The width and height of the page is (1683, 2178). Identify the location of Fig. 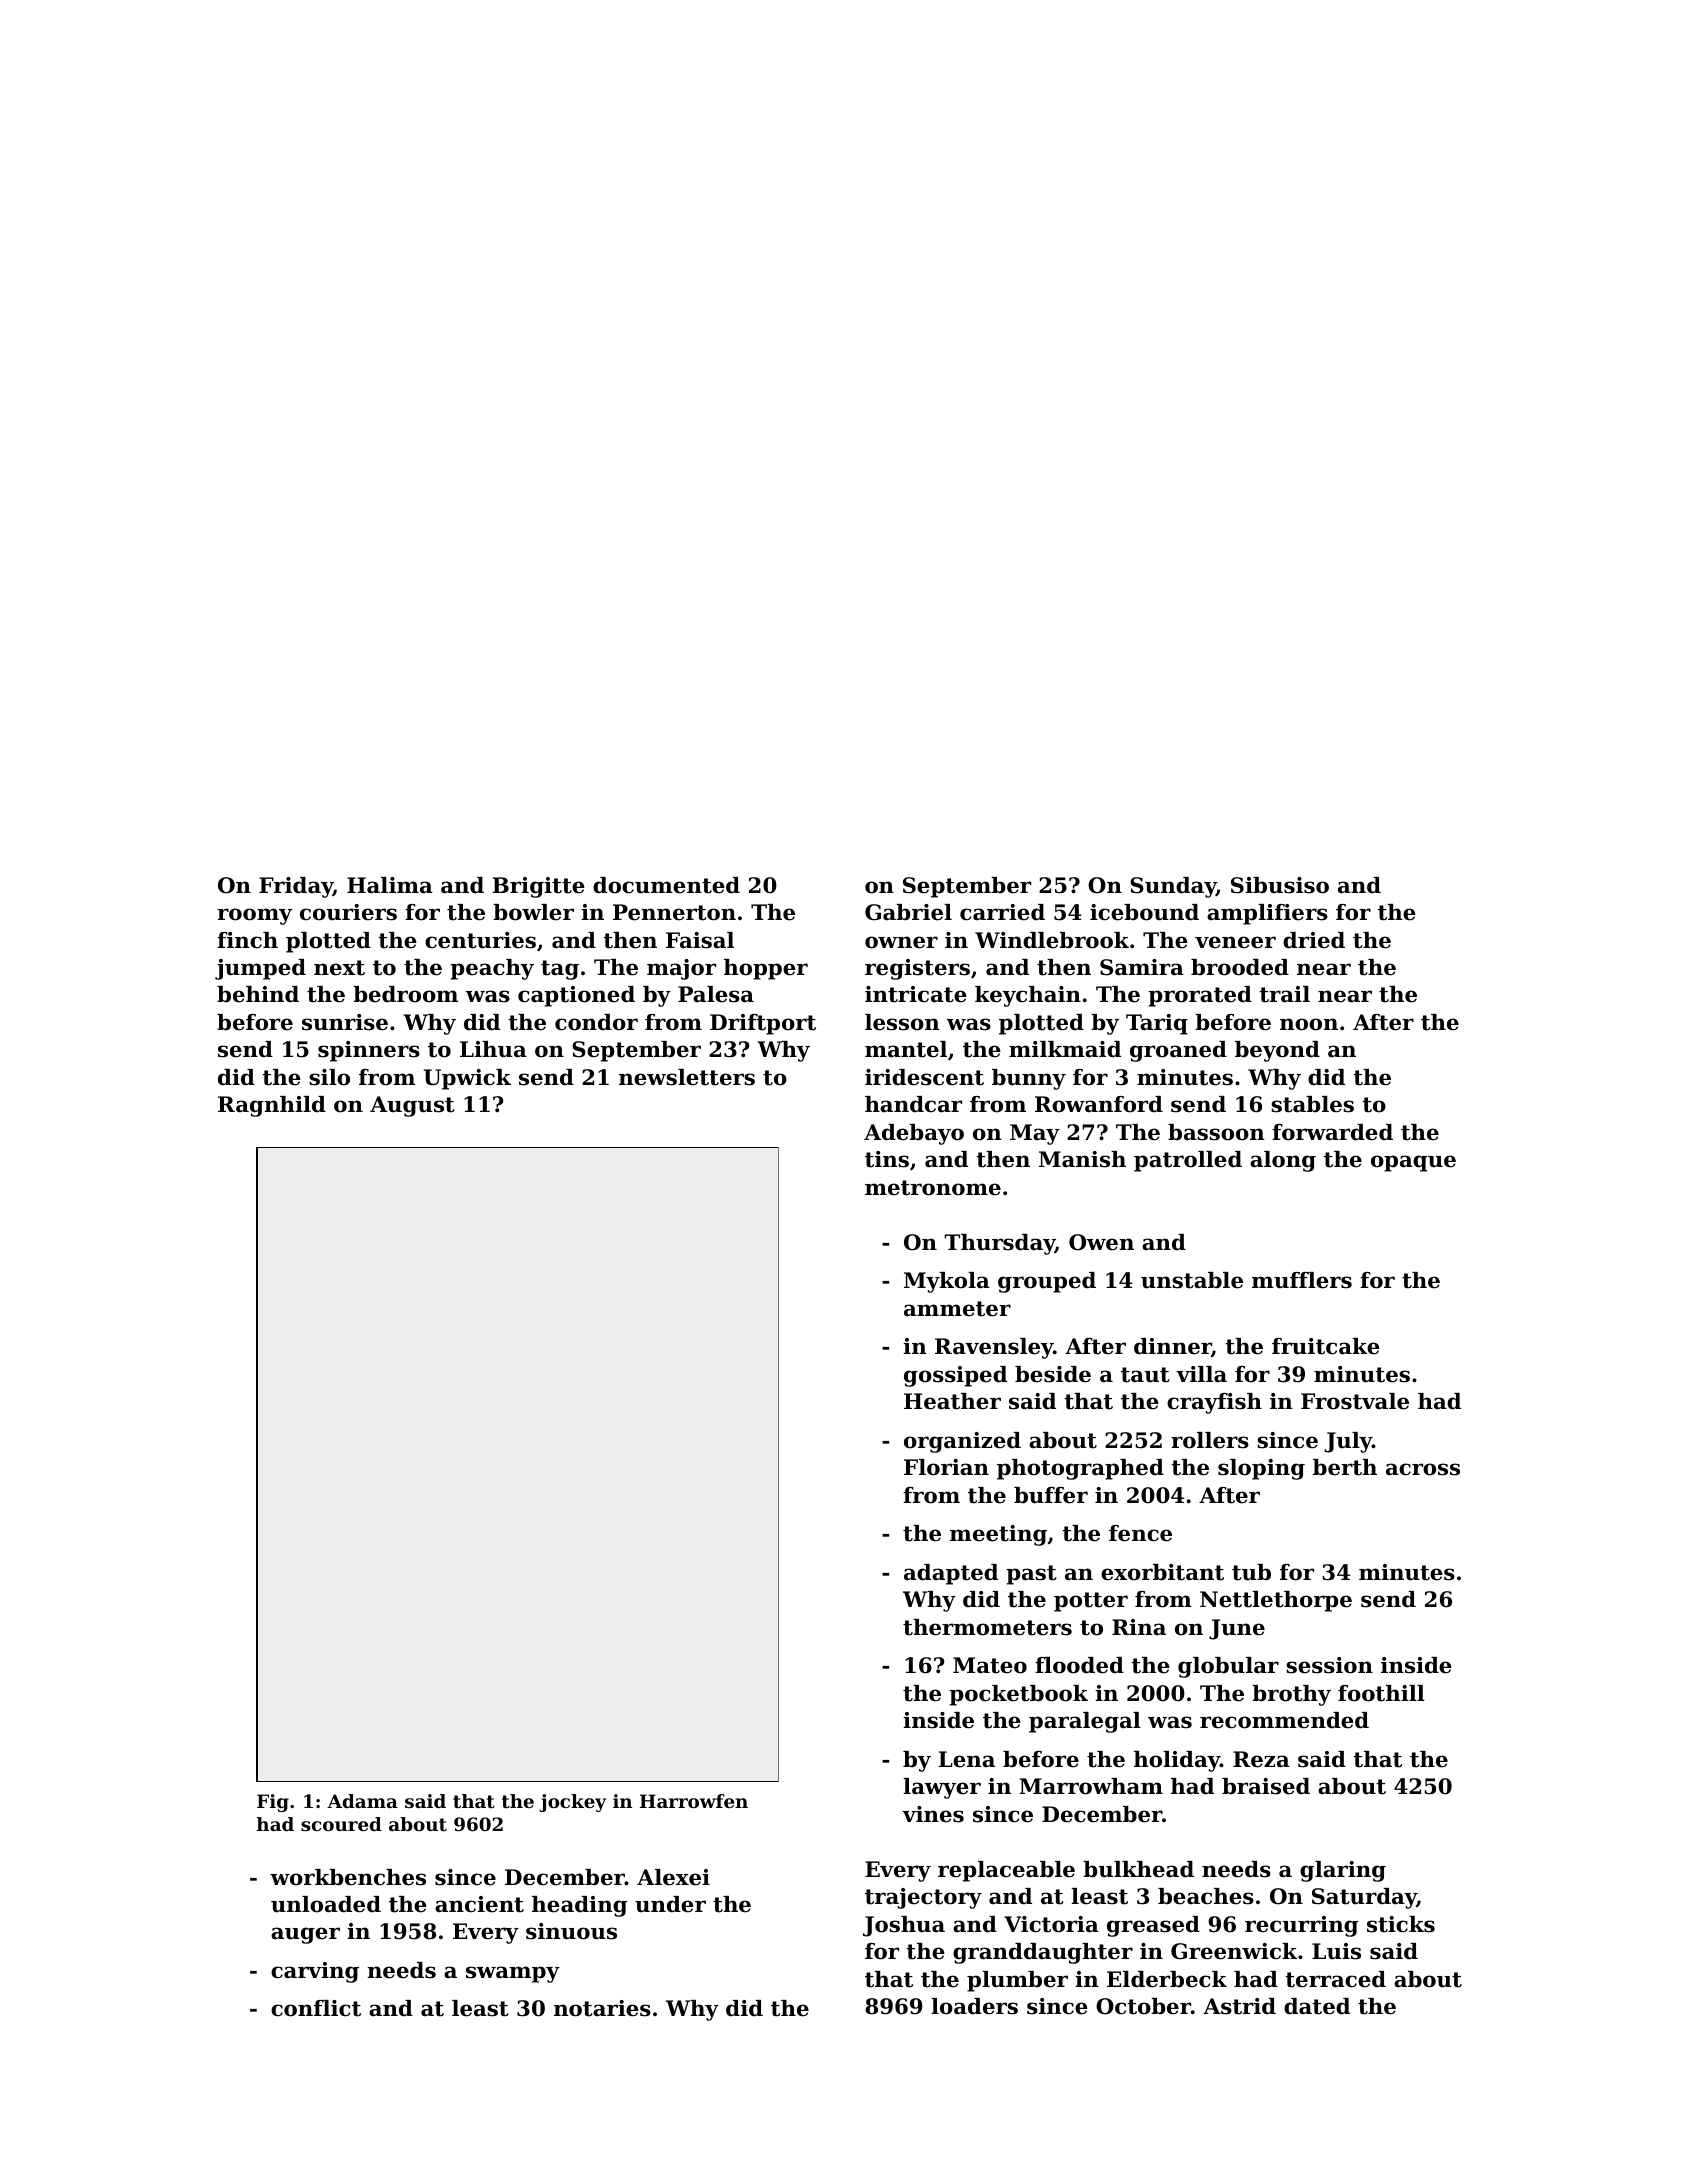
(273, 1803).
